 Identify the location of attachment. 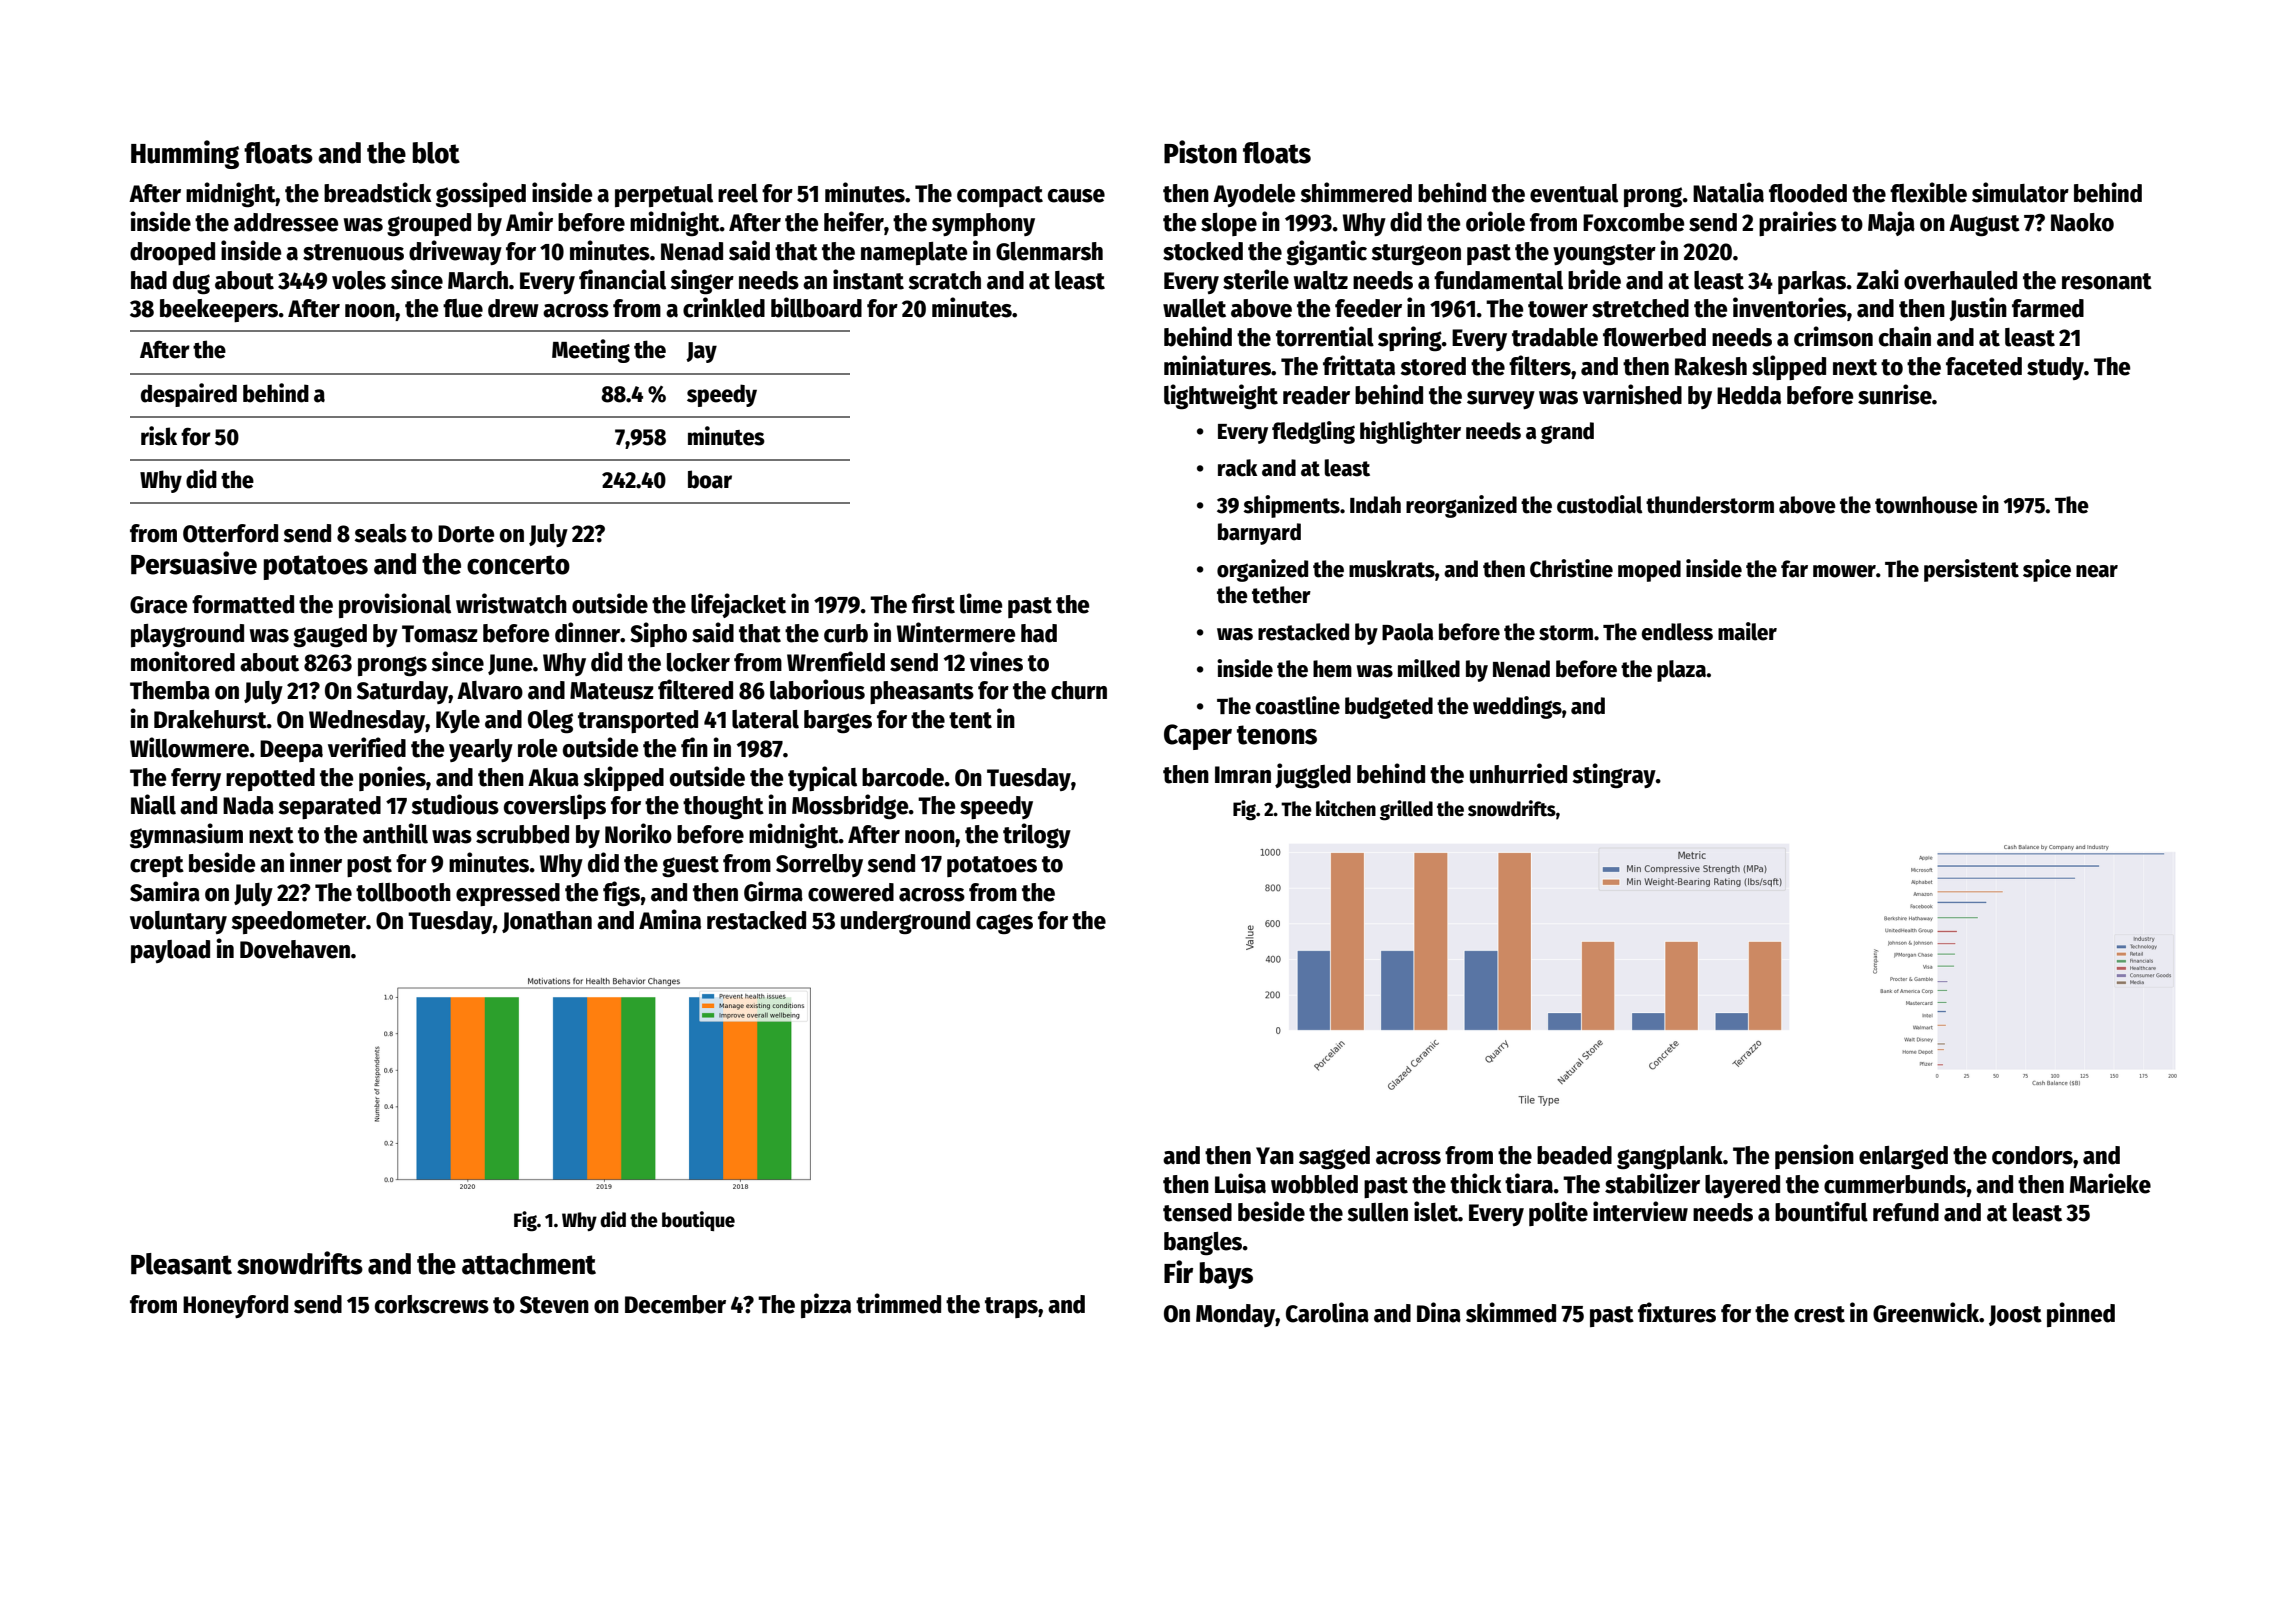
(529, 1264).
